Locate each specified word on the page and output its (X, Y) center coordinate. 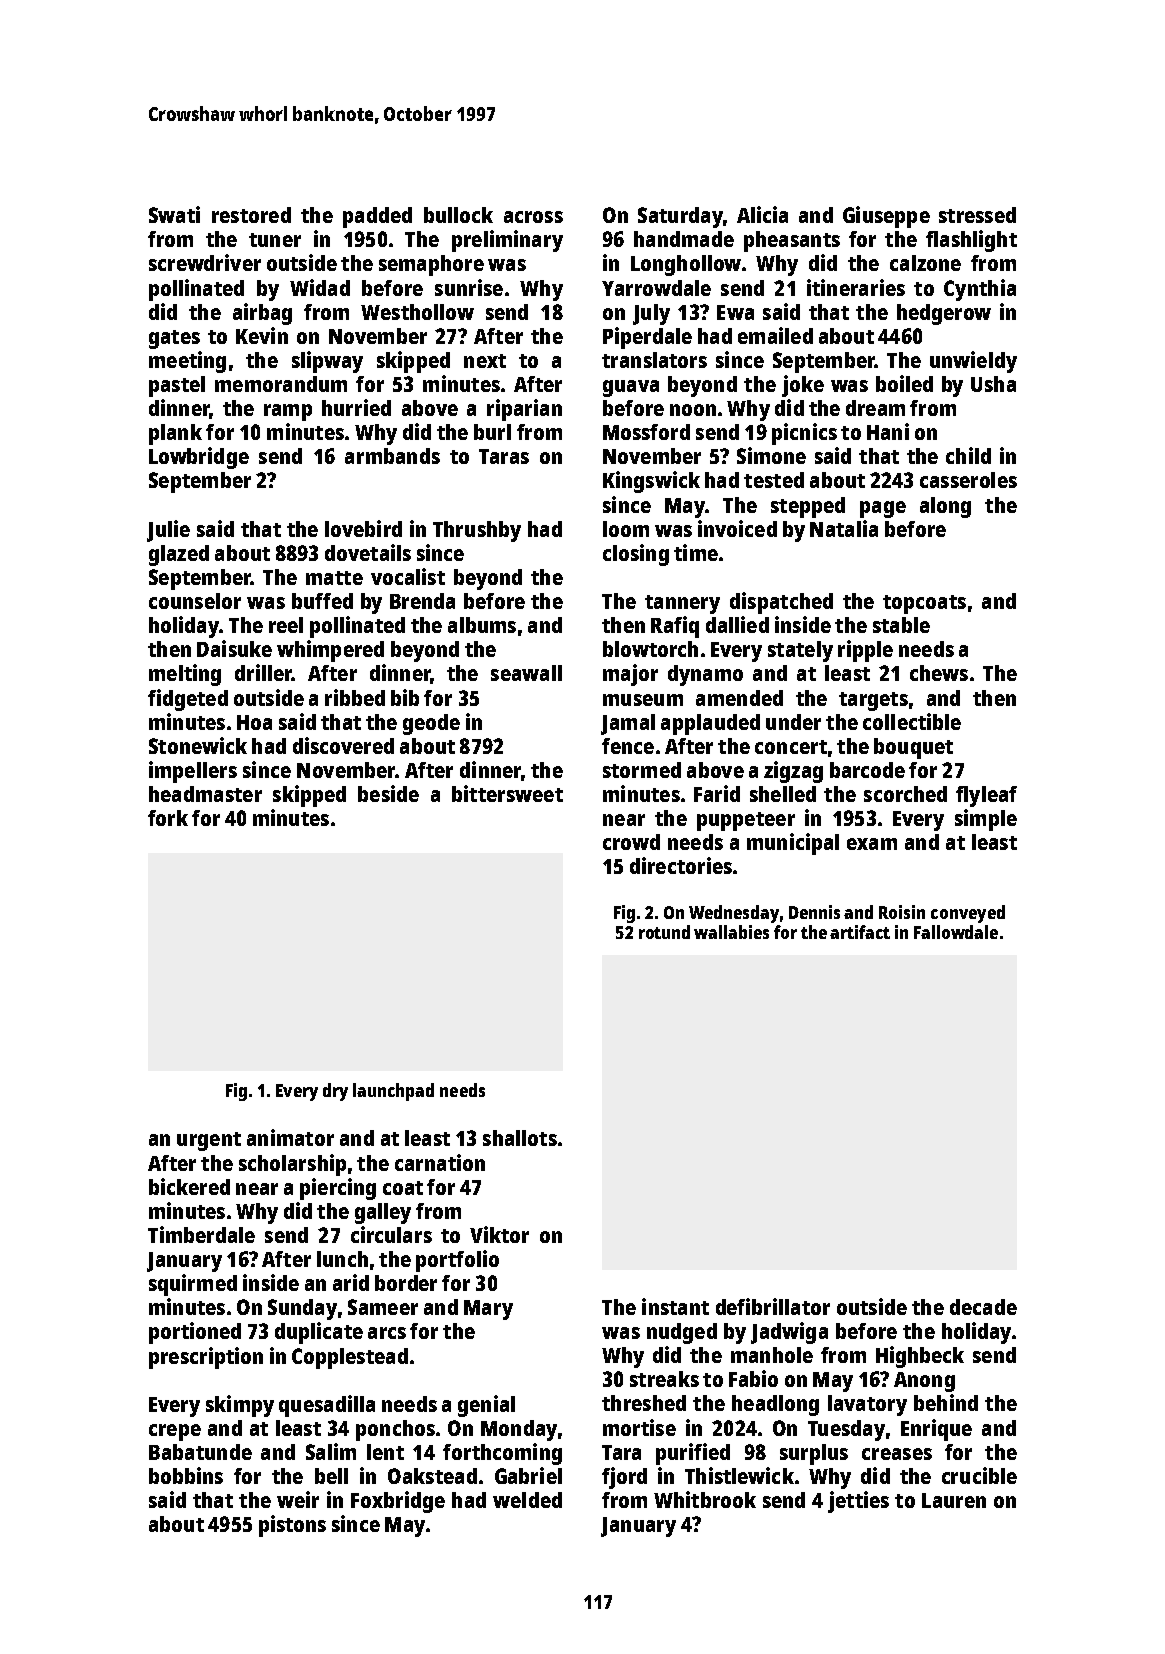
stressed (977, 215)
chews (939, 673)
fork (168, 818)
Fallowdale (956, 932)
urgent (209, 1141)
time (696, 552)
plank (175, 434)
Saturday (680, 217)
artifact (860, 932)
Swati (174, 214)
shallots (520, 1138)
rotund (664, 932)
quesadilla (327, 1406)
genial (486, 1406)
